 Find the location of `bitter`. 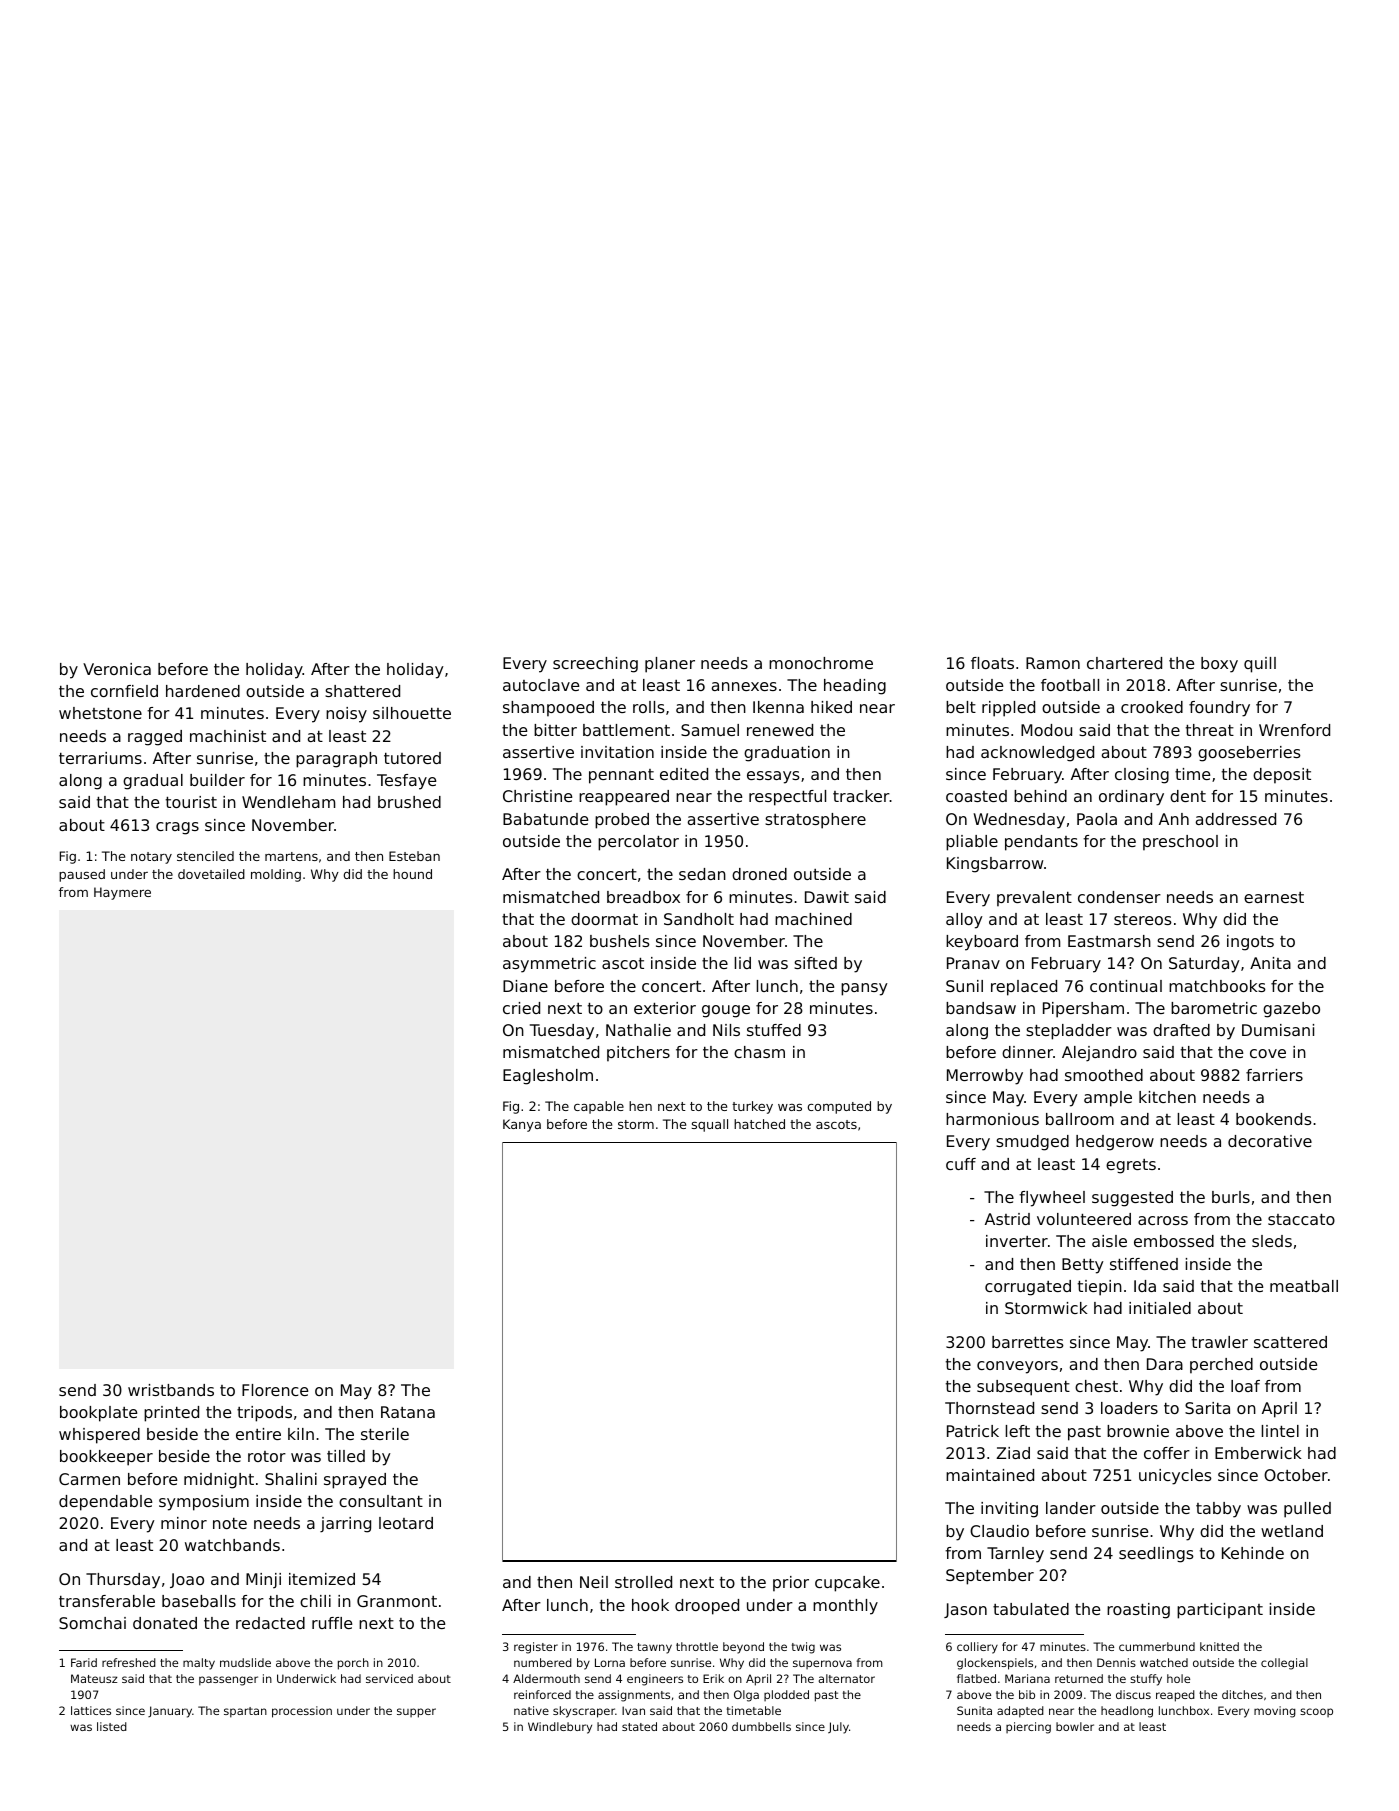

bitter is located at coordinates (555, 730).
